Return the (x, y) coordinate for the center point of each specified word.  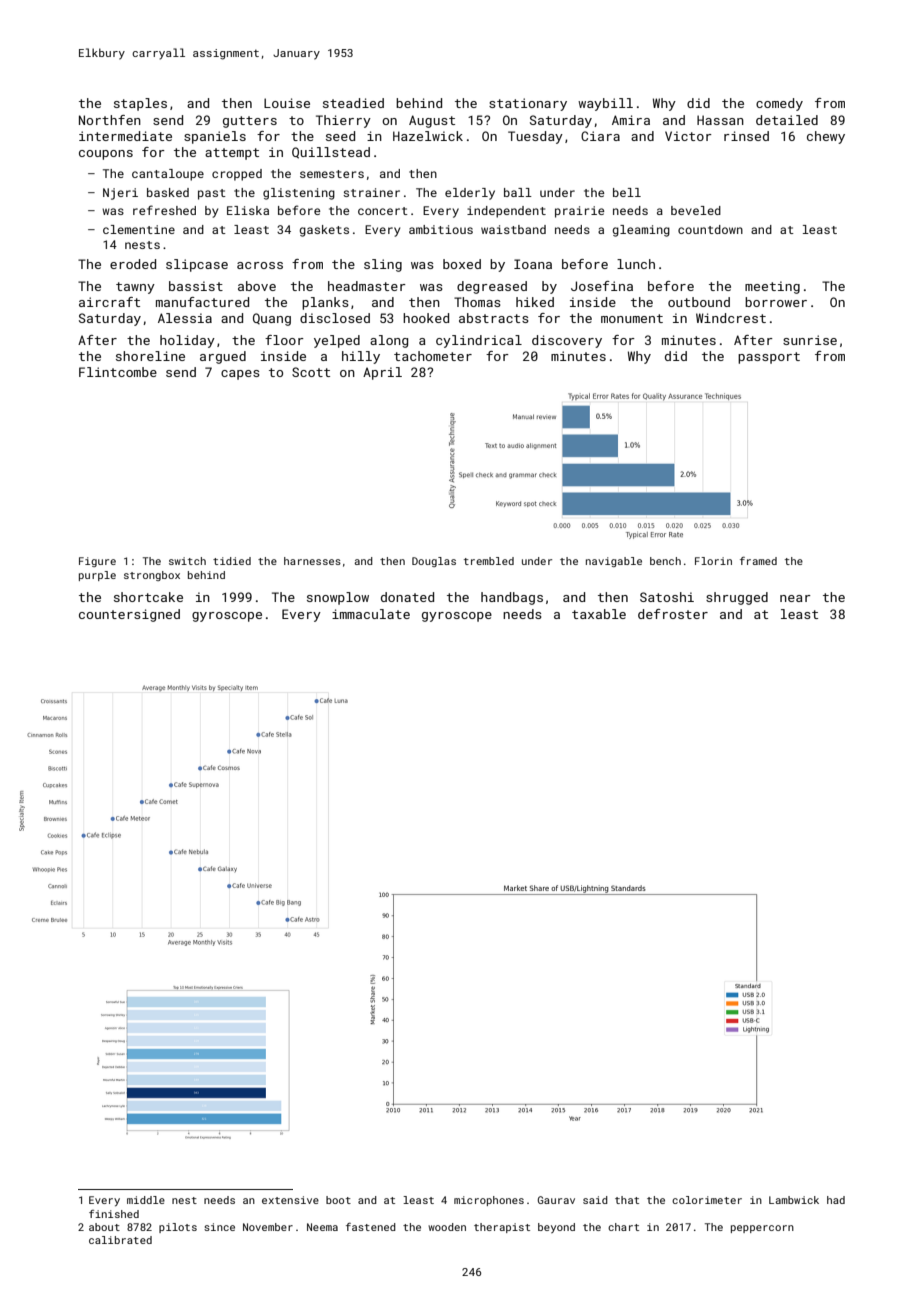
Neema (322, 1227)
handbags (512, 598)
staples (140, 104)
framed (758, 561)
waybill (605, 104)
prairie (579, 212)
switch (187, 561)
